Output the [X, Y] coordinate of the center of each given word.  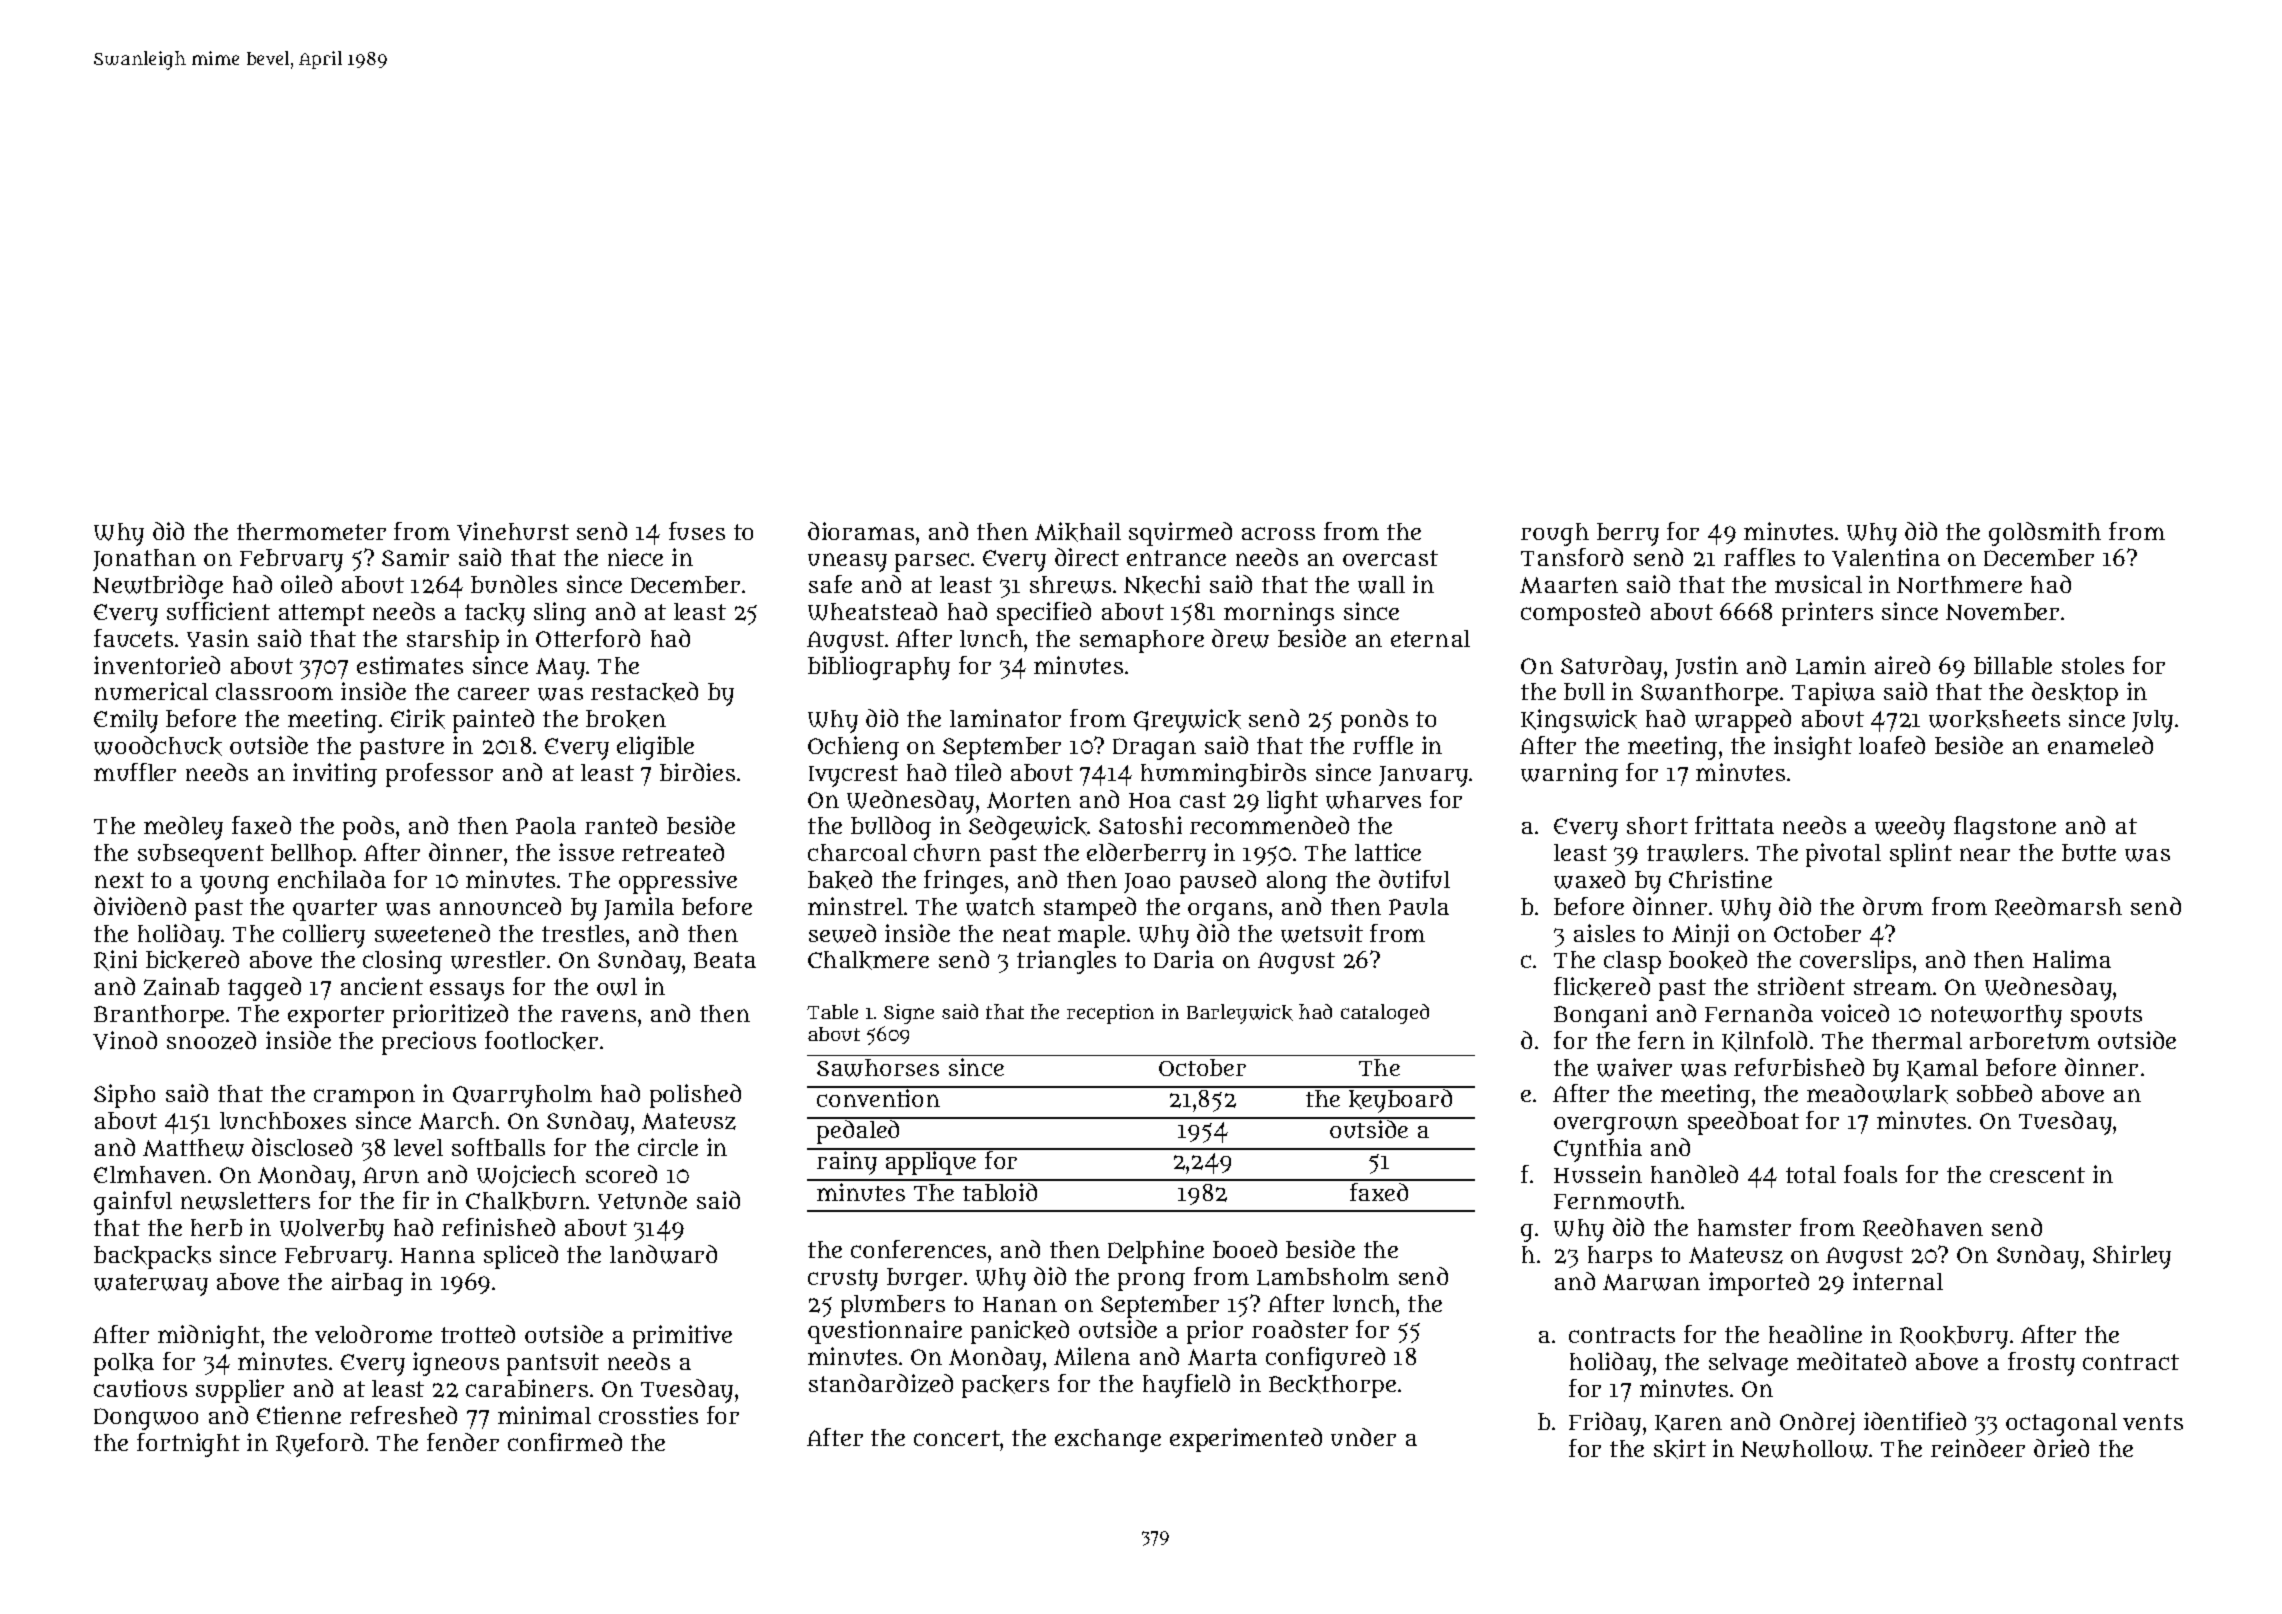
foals [1870, 1174]
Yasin [218, 638]
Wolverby [332, 1230]
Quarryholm [522, 1096]
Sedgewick [1028, 828]
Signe [909, 1014]
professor [439, 775]
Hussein [1598, 1174]
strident [1801, 986]
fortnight [188, 1445]
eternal [1430, 638]
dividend [140, 906]
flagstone [2005, 828]
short [1657, 825]
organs [1227, 911]
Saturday [1611, 668]
